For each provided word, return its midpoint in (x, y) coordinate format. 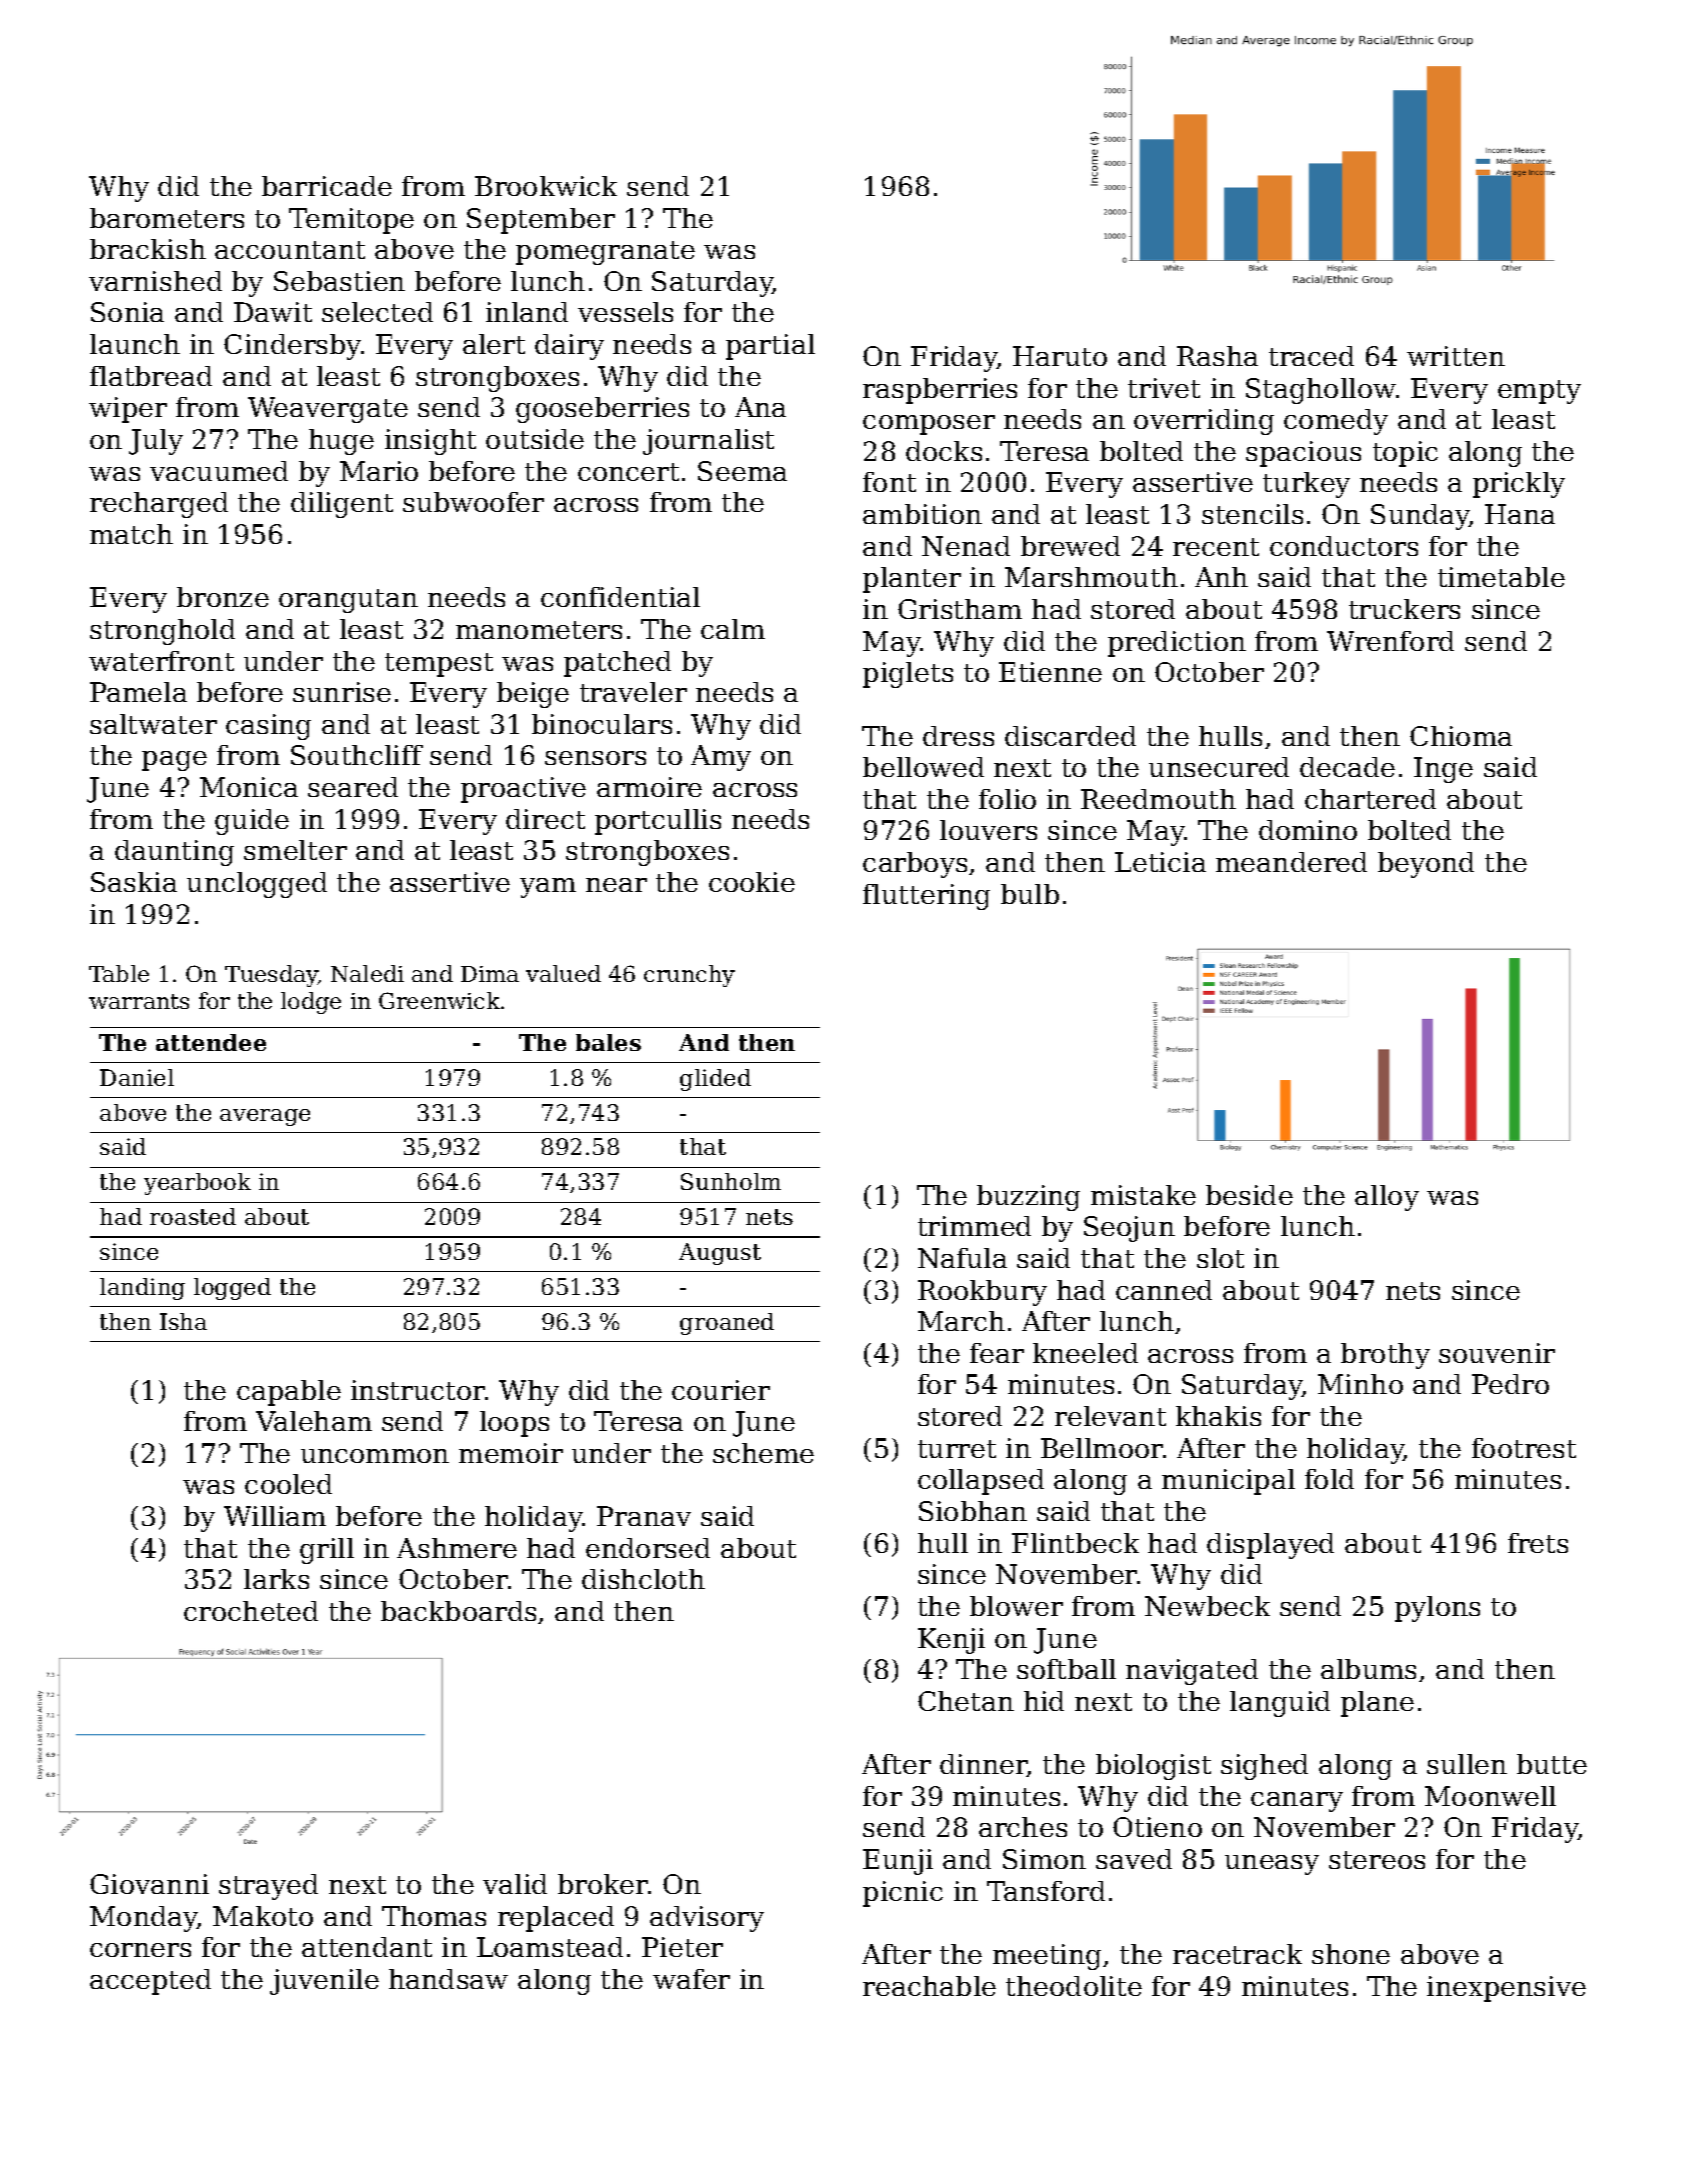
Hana (1520, 514)
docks (944, 451)
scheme (763, 1453)
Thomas (434, 1916)
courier (721, 1390)
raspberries (940, 391)
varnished (155, 281)
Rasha (1217, 356)
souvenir (1497, 1353)
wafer (691, 1979)
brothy (1385, 1356)
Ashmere (457, 1548)
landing (142, 1289)
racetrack (1237, 1954)
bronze (223, 597)
